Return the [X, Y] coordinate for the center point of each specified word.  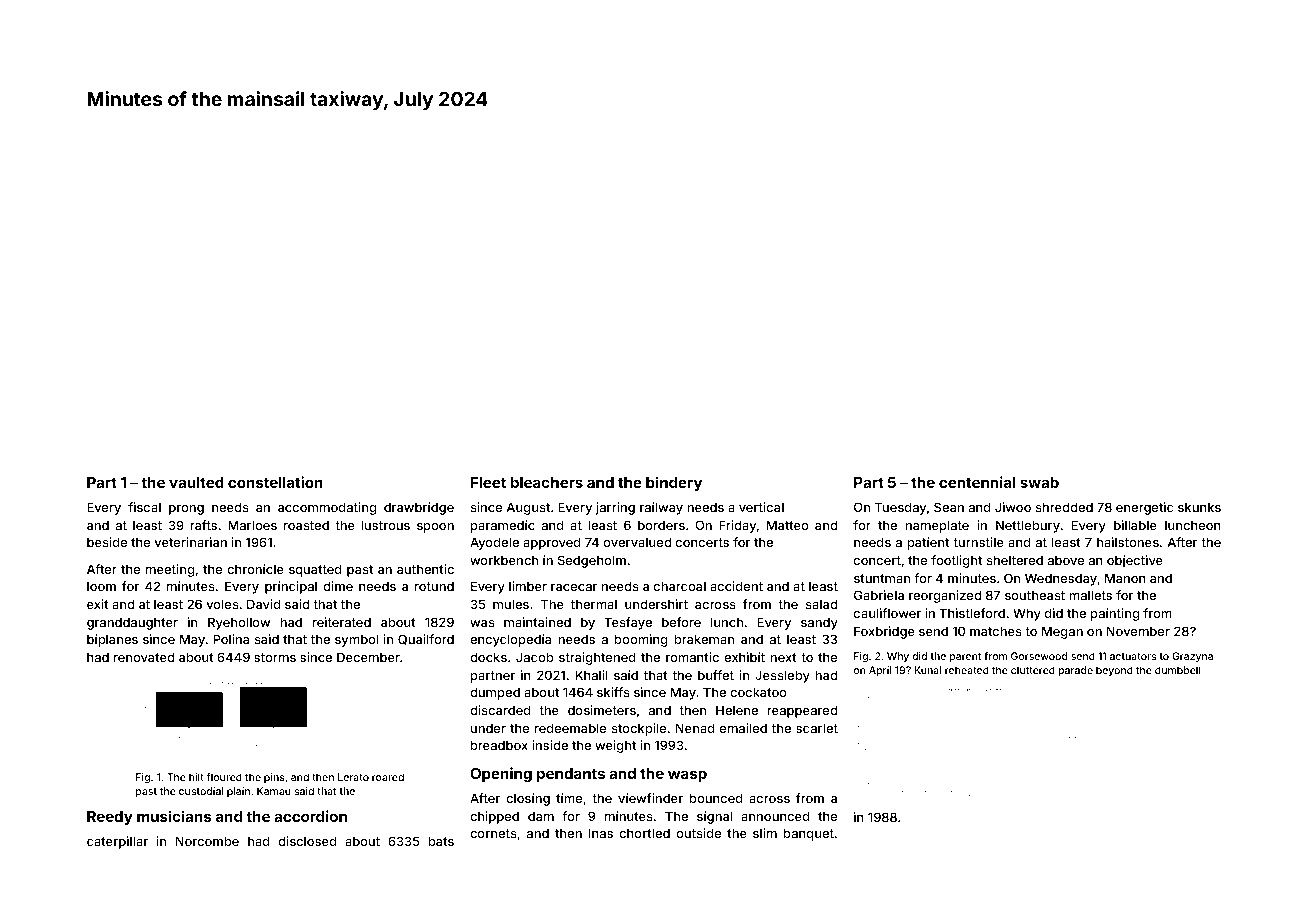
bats [441, 841]
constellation [275, 482]
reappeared [802, 711]
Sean [949, 507]
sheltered [1015, 560]
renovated [144, 657]
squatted [315, 570]
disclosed [307, 841]
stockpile [639, 729]
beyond [1114, 671]
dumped [495, 693]
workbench [504, 560]
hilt [196, 777]
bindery [674, 483]
